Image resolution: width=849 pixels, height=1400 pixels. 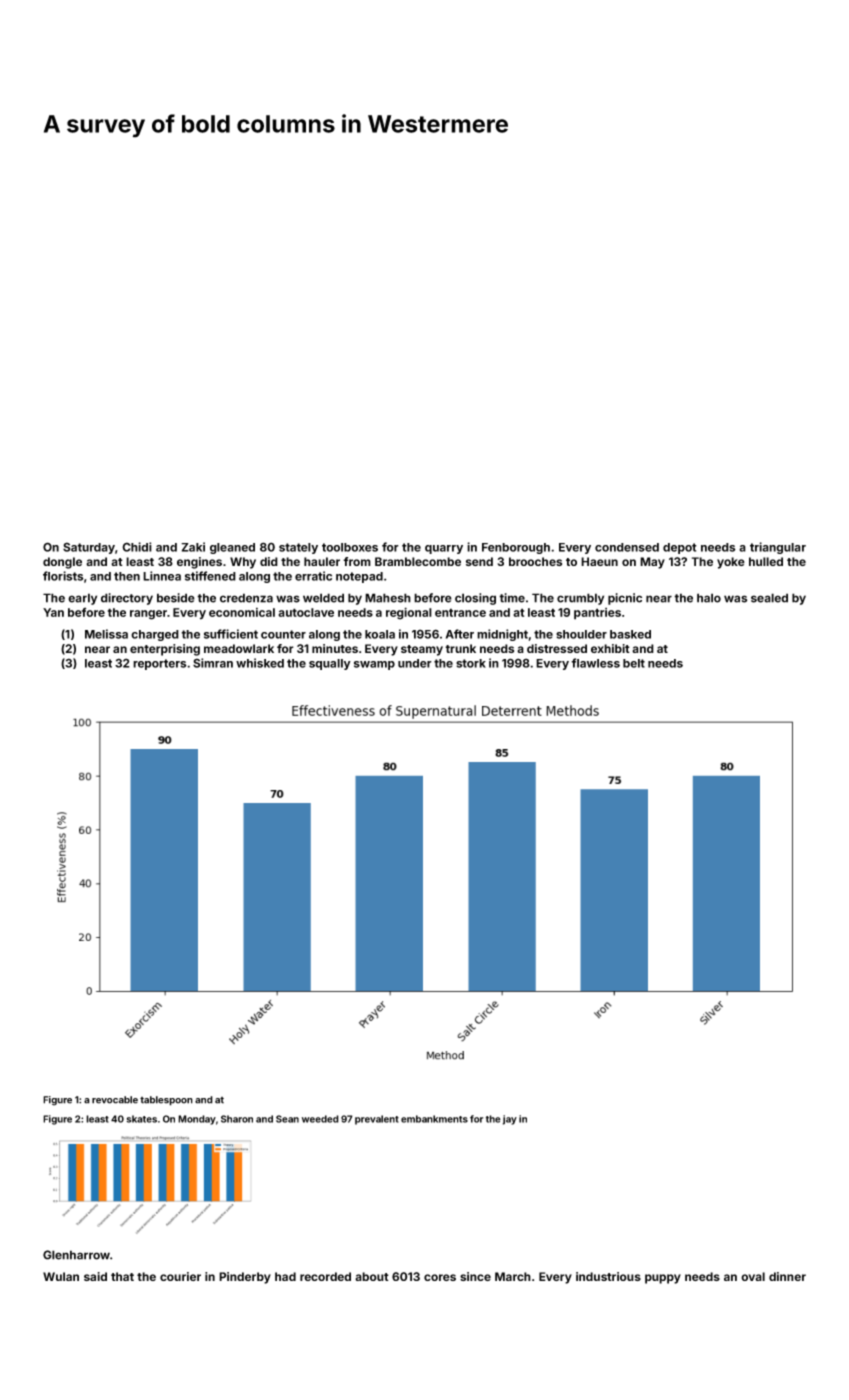 I want to click on belt, so click(x=634, y=663).
